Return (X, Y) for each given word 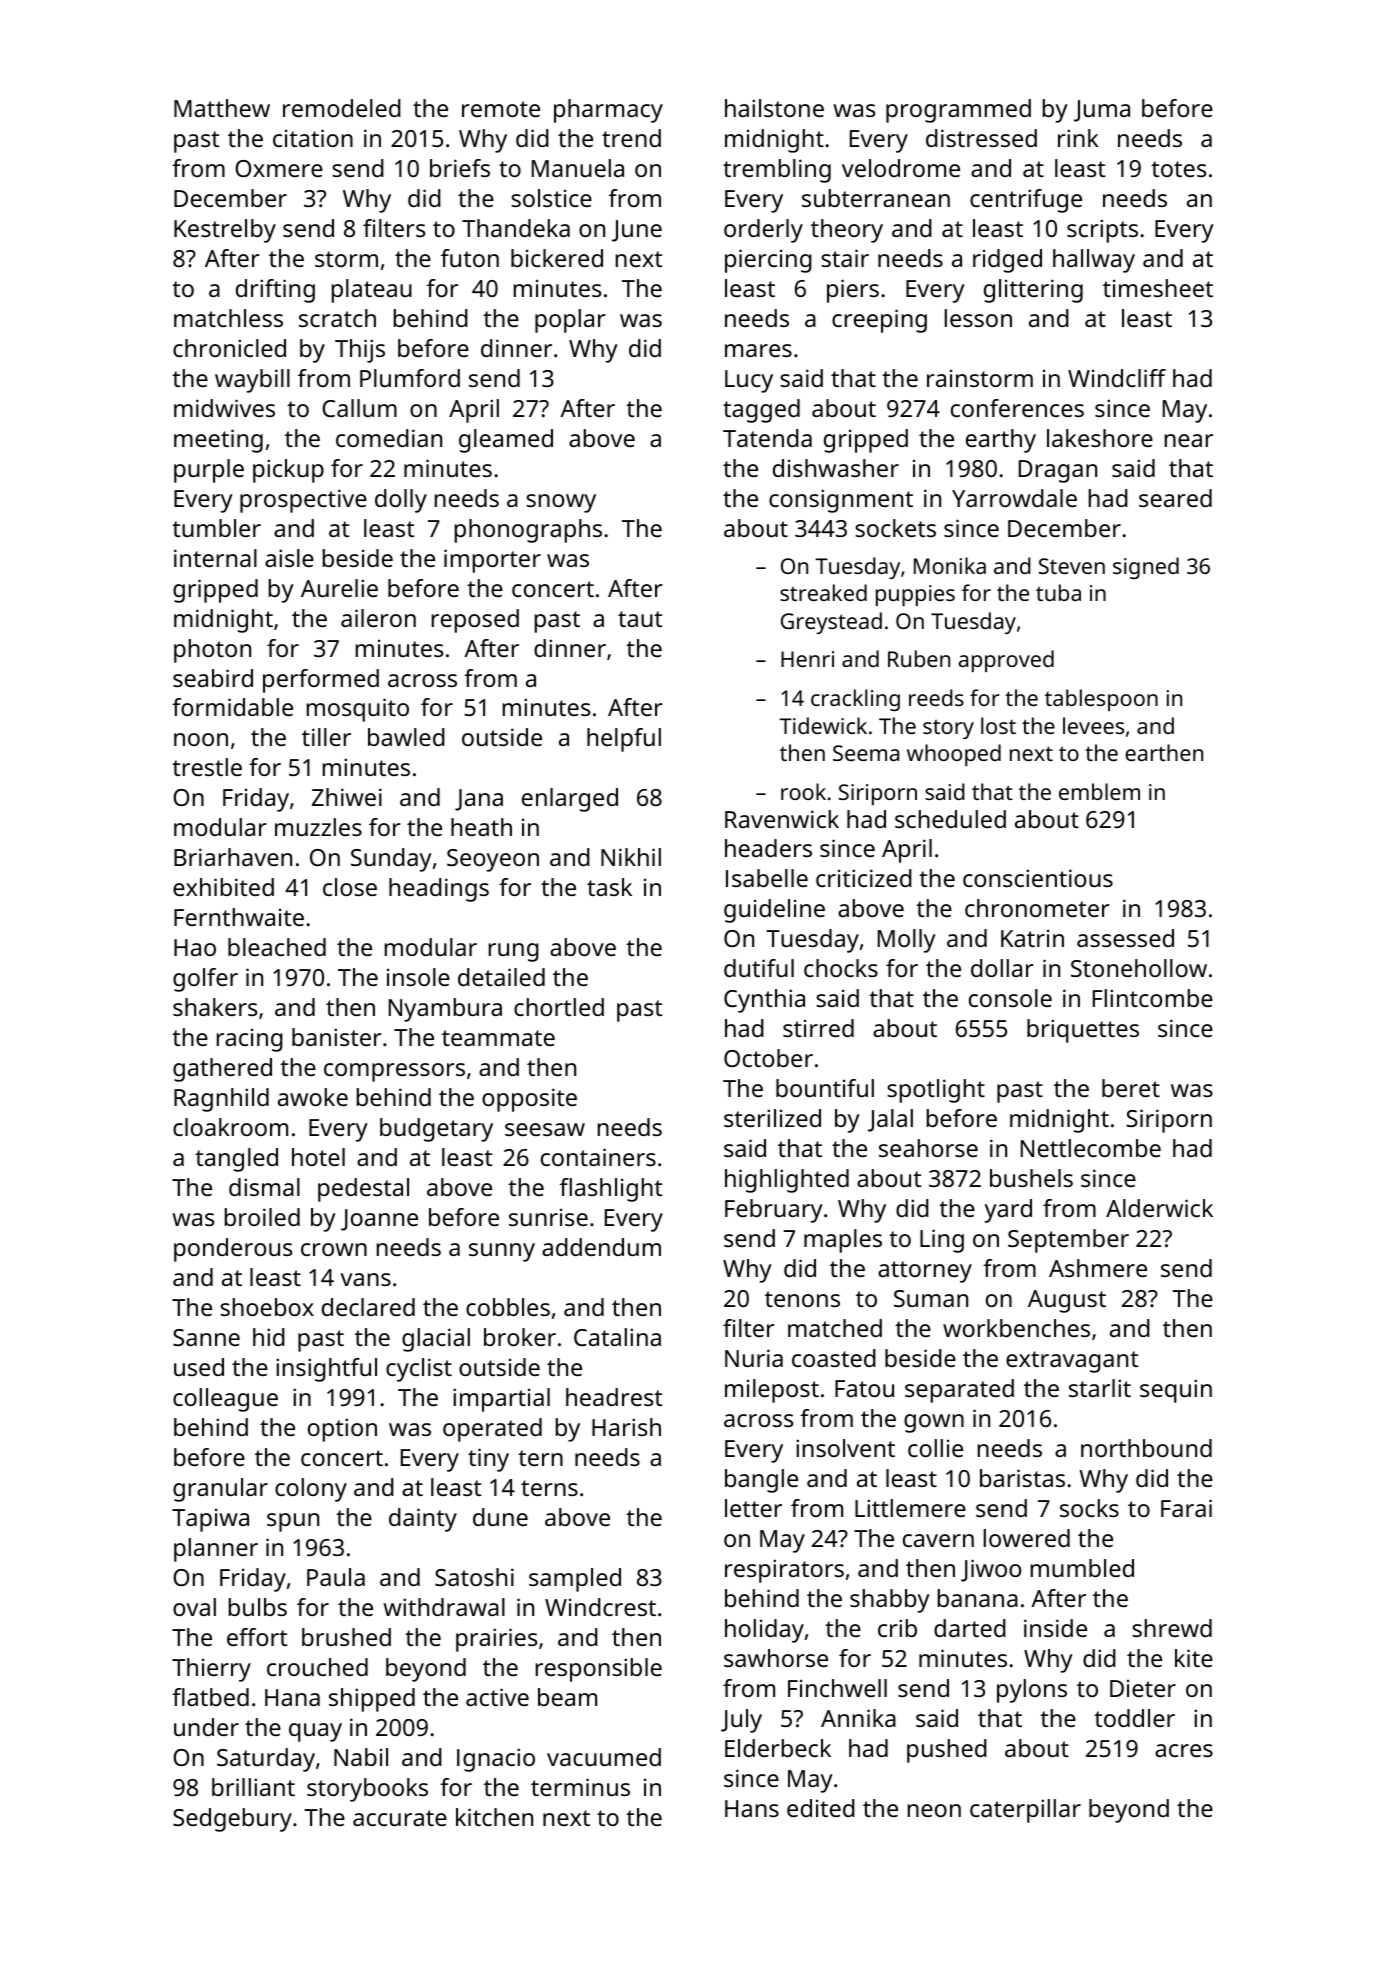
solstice (551, 198)
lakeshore (1100, 438)
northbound (1146, 1448)
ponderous (233, 1250)
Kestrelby (225, 231)
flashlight (611, 1190)
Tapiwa (210, 1520)
